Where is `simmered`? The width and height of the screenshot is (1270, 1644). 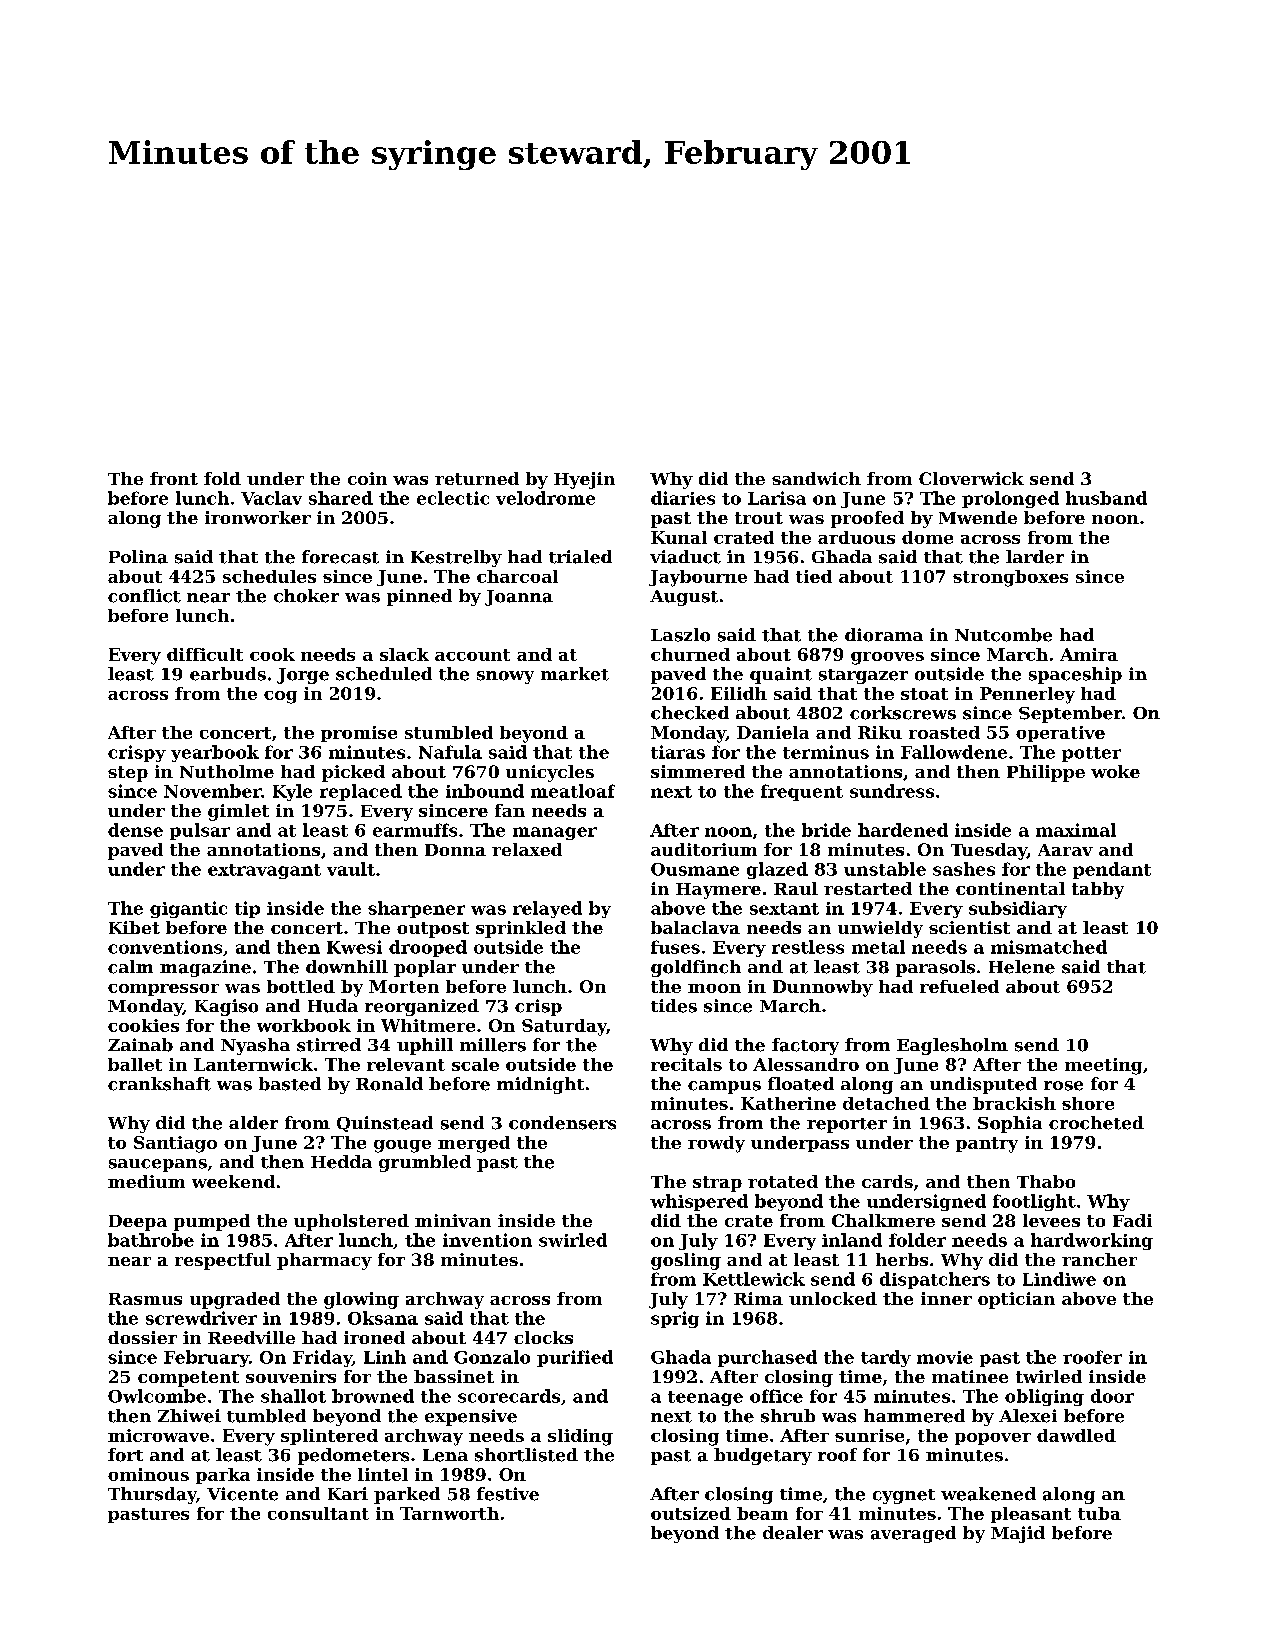
simmered is located at coordinates (698, 771).
